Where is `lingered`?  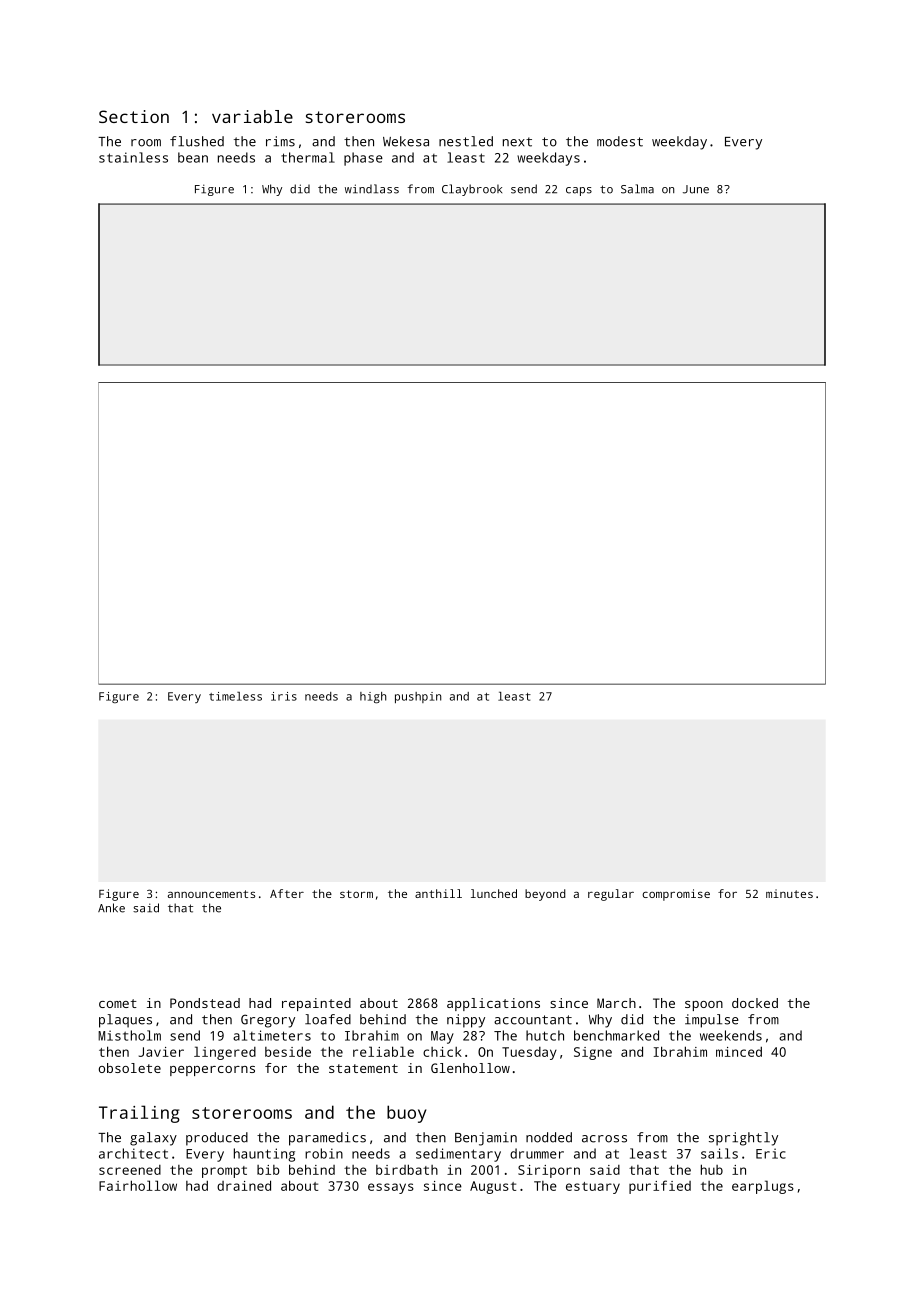
lingered is located at coordinates (225, 1053).
